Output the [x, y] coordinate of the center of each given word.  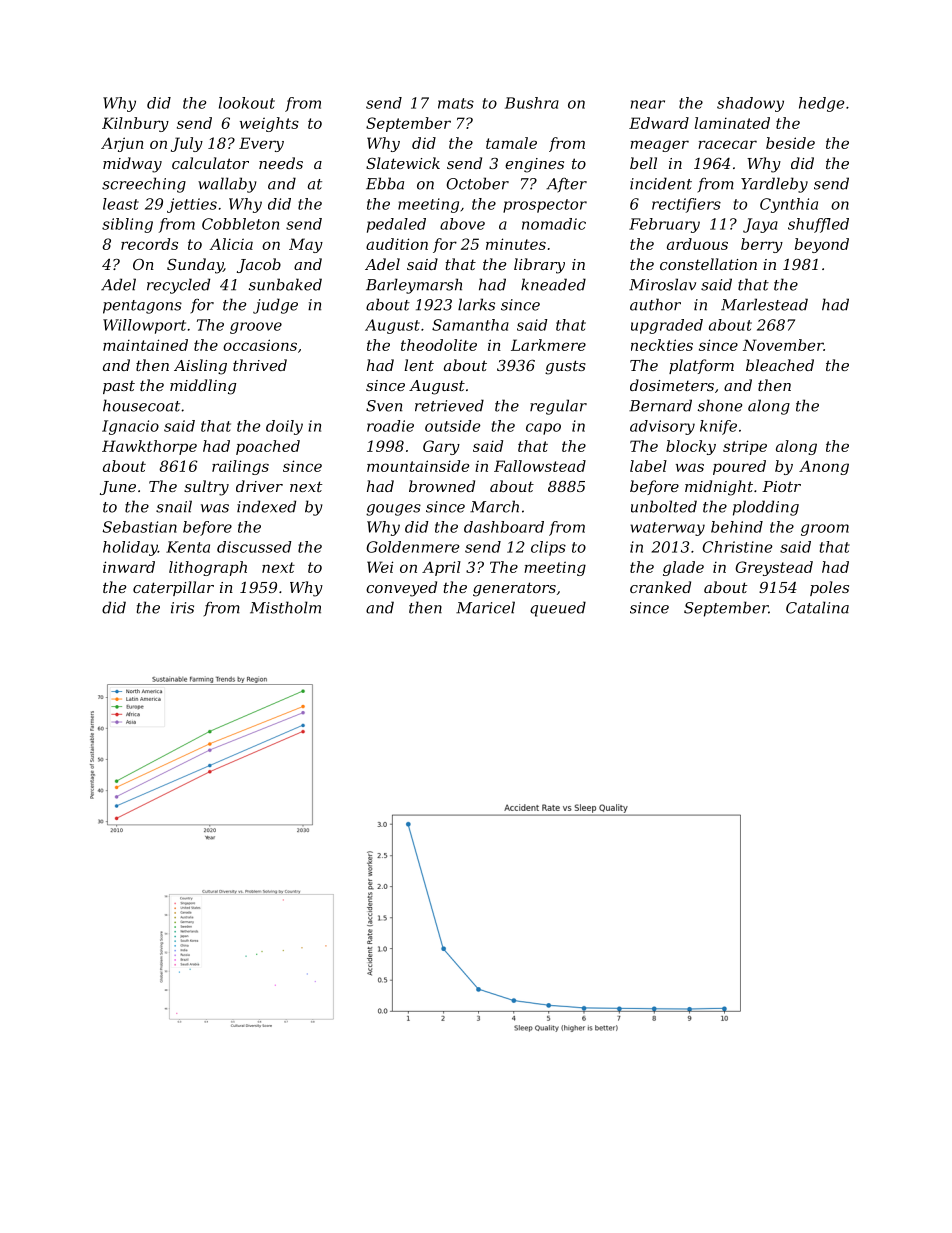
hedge [822, 104]
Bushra [532, 103]
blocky [691, 447]
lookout [247, 103]
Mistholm [285, 607]
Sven [384, 406]
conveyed [401, 589]
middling [203, 387]
